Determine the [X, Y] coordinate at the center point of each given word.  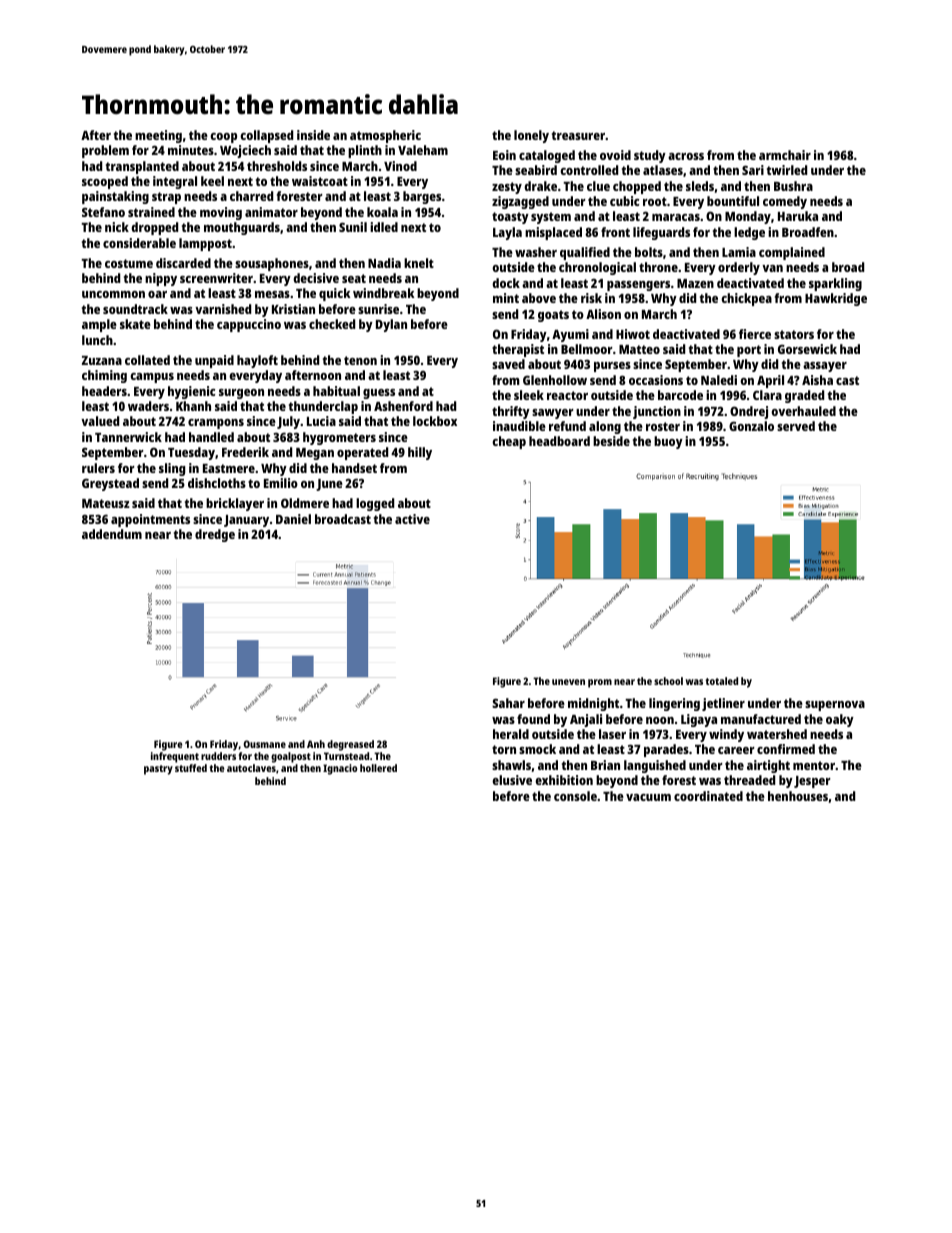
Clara [767, 395]
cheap [509, 442]
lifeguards [661, 233]
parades [666, 750]
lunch [97, 340]
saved [508, 364]
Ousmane [264, 744]
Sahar [508, 703]
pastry [158, 770]
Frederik [245, 452]
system [551, 218]
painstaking [115, 197]
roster [663, 426]
